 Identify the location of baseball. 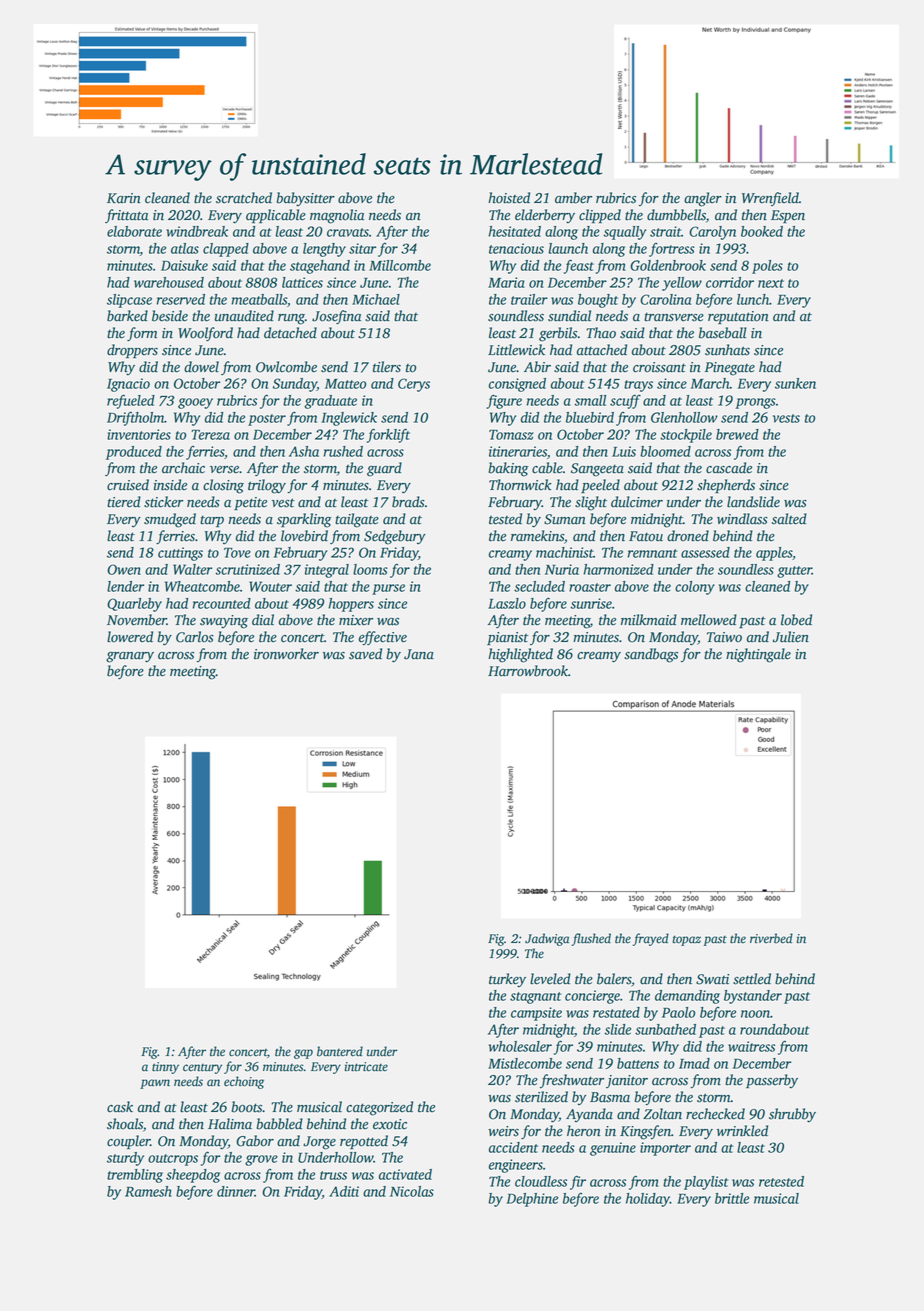
(723, 333).
